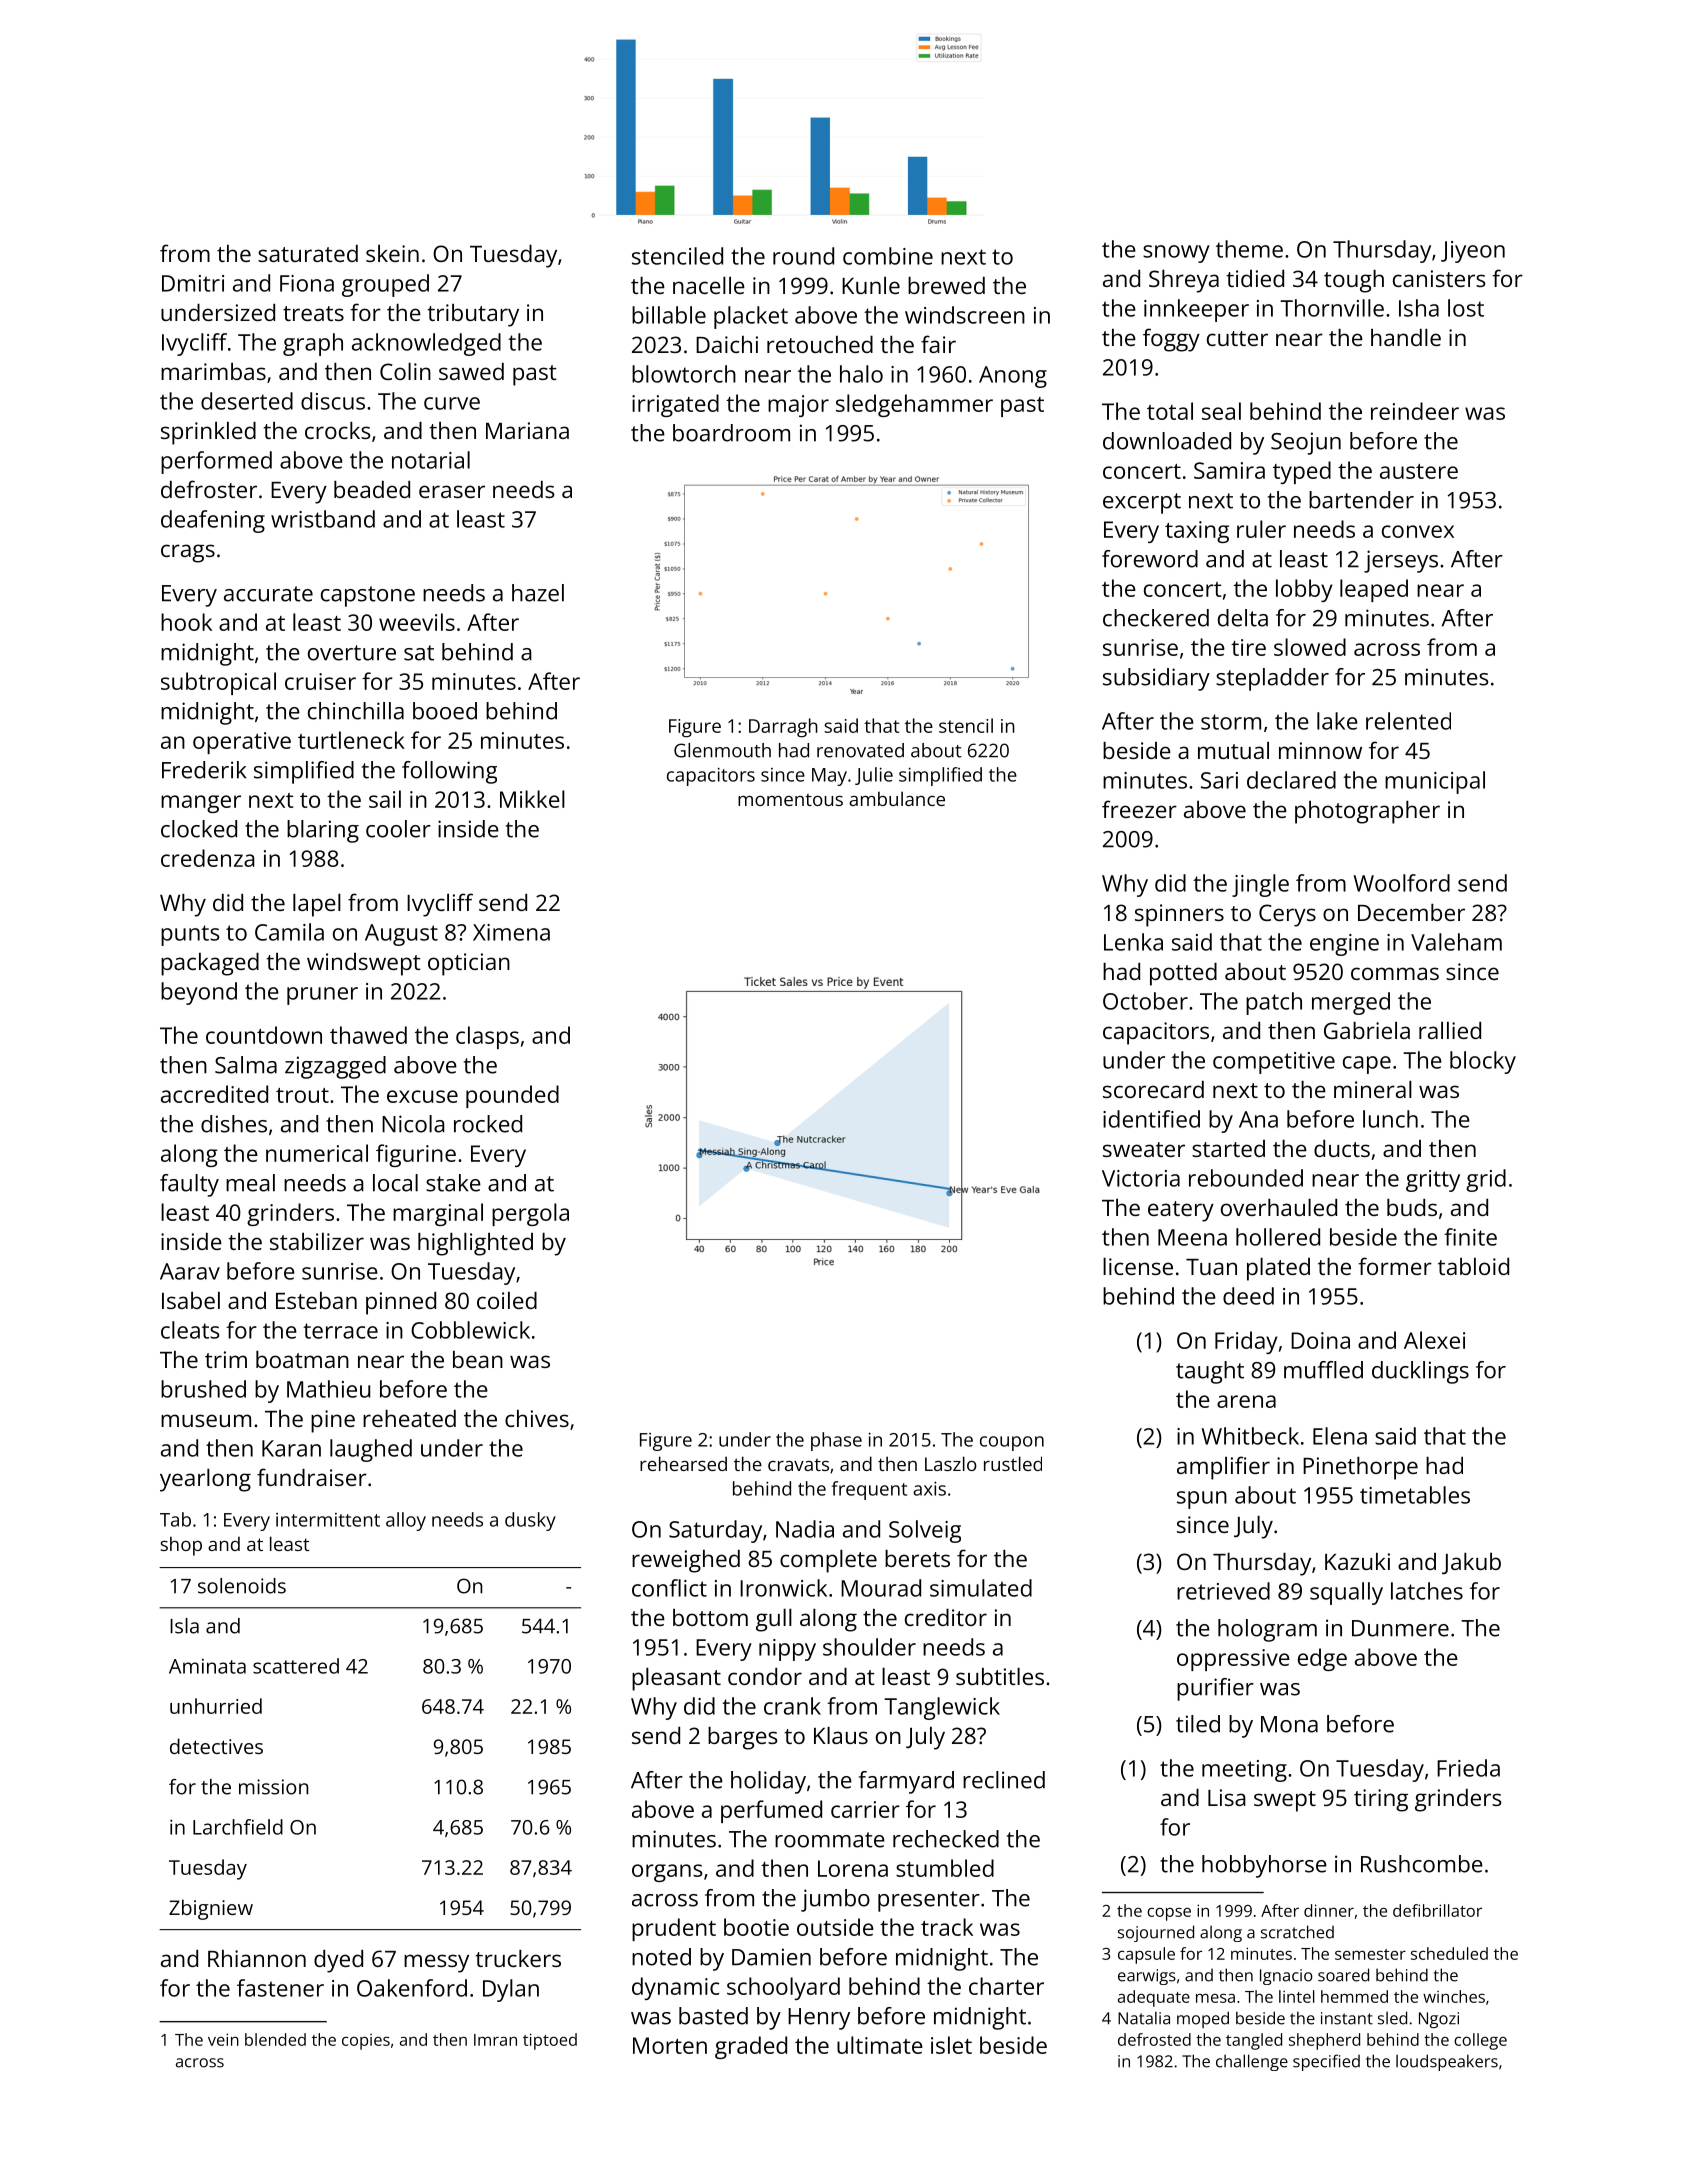  What do you see at coordinates (670, 2045) in the screenshot?
I see `Morten` at bounding box center [670, 2045].
